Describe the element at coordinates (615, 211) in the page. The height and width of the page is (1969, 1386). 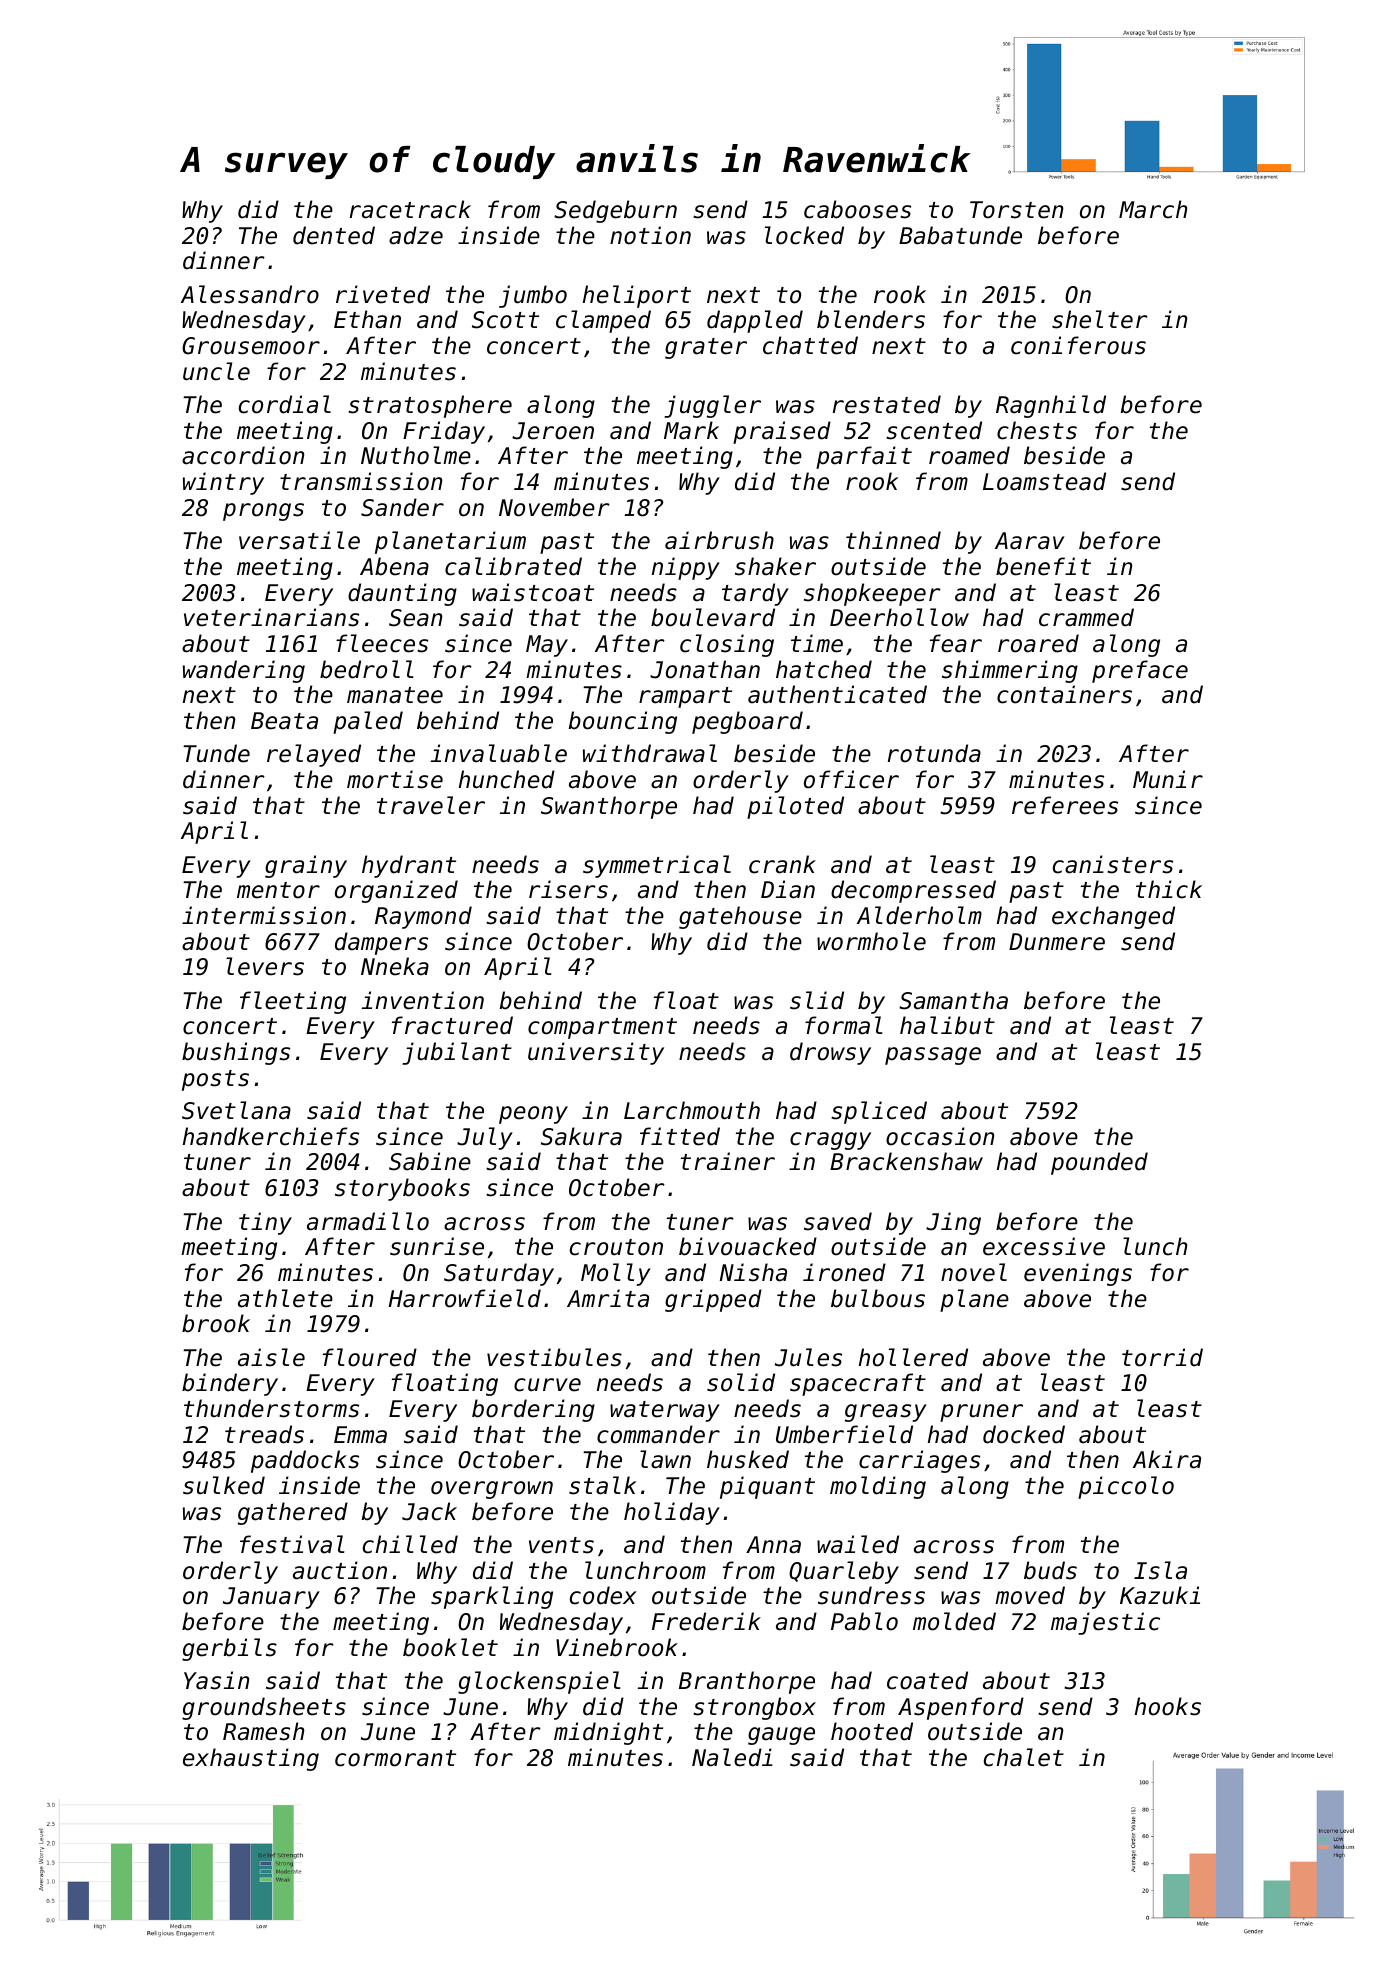
I see `Sedgeburn` at that location.
